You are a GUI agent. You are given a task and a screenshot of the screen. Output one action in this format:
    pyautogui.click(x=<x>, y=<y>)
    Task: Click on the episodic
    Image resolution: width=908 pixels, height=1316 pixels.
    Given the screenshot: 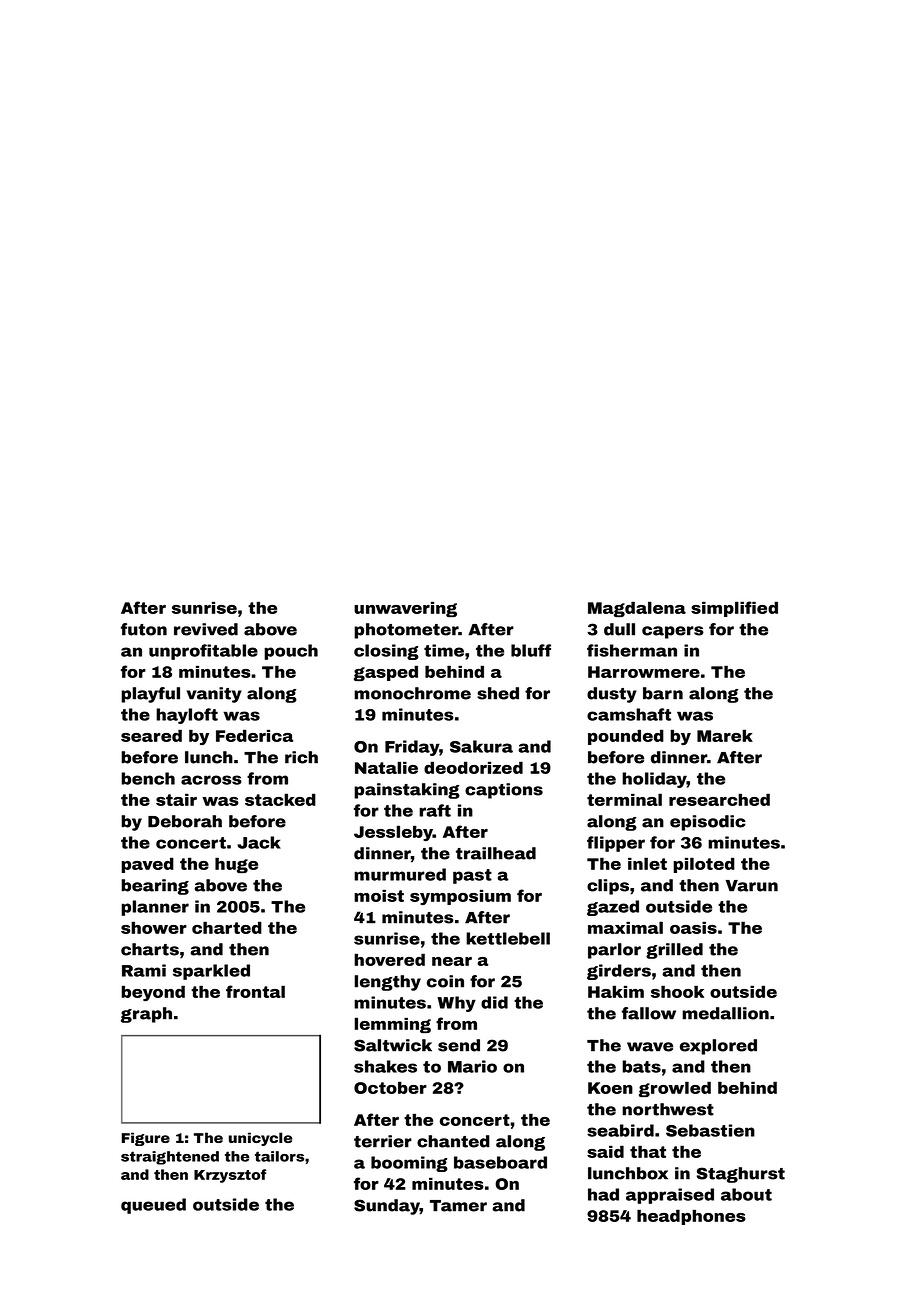 What is the action you would take?
    pyautogui.click(x=708, y=823)
